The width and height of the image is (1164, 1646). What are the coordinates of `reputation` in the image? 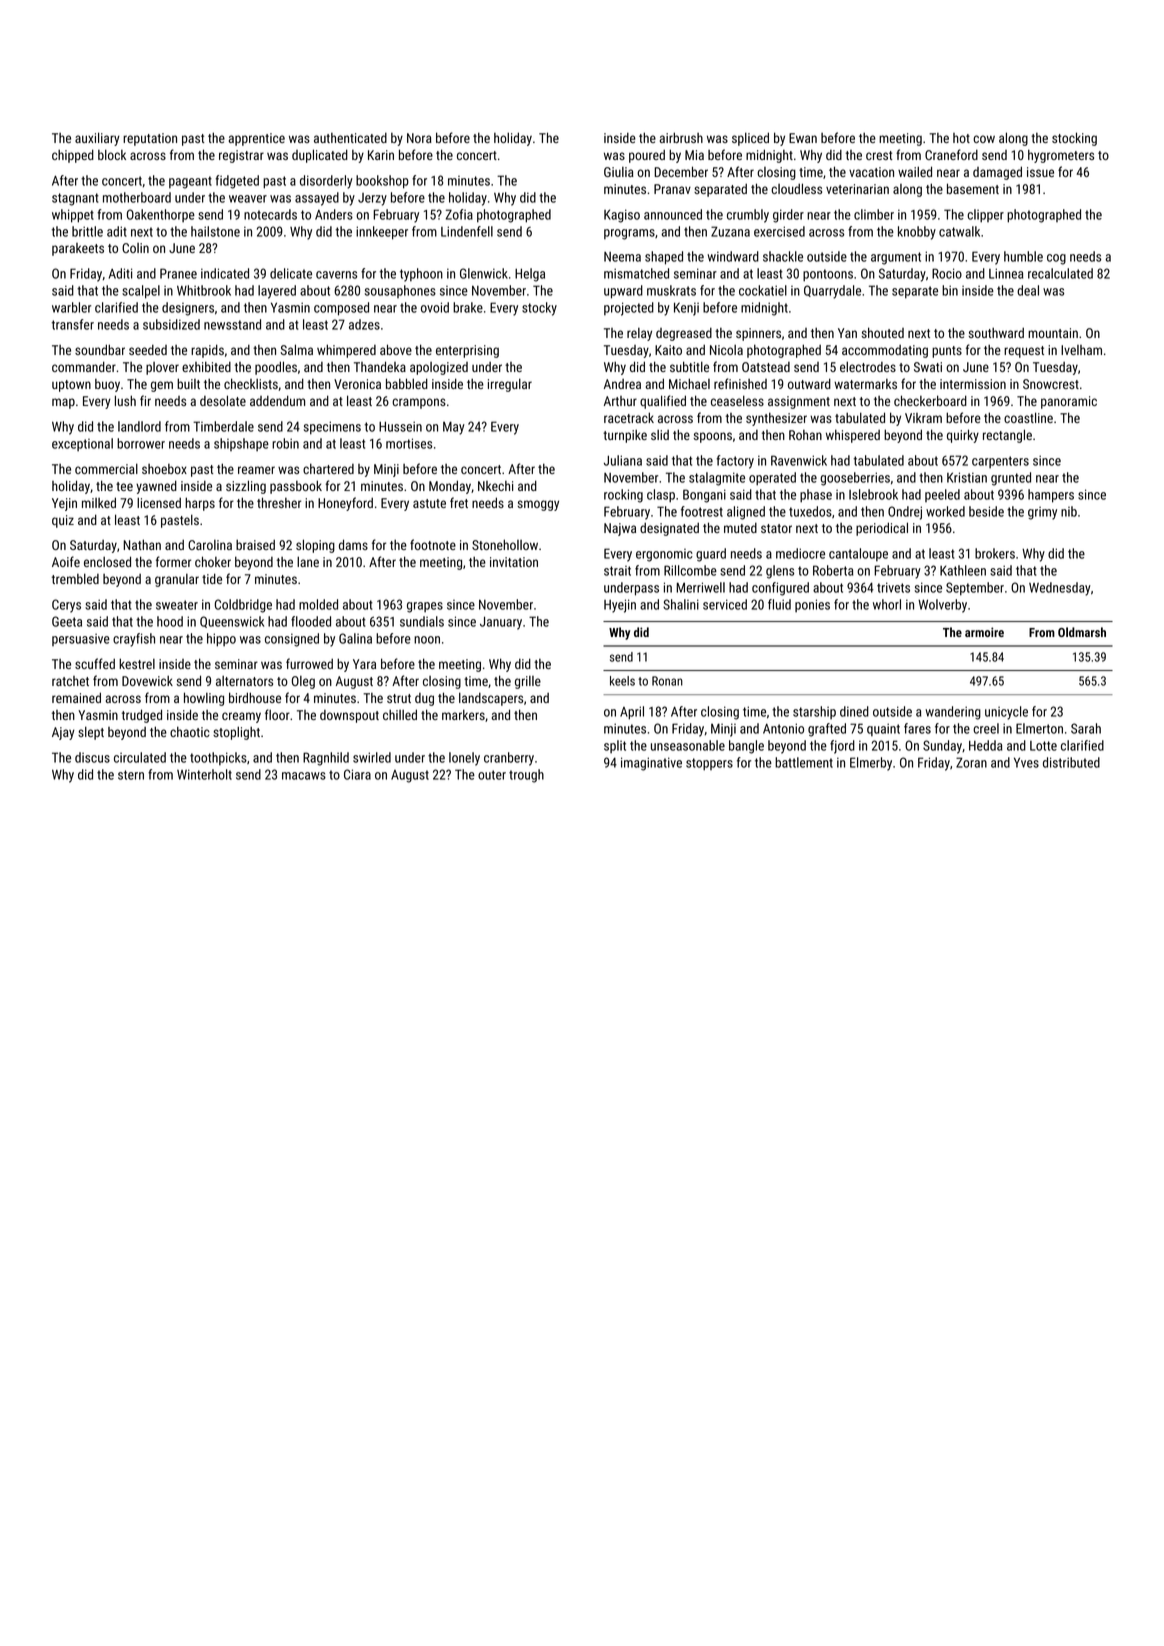 It's located at (150, 139).
